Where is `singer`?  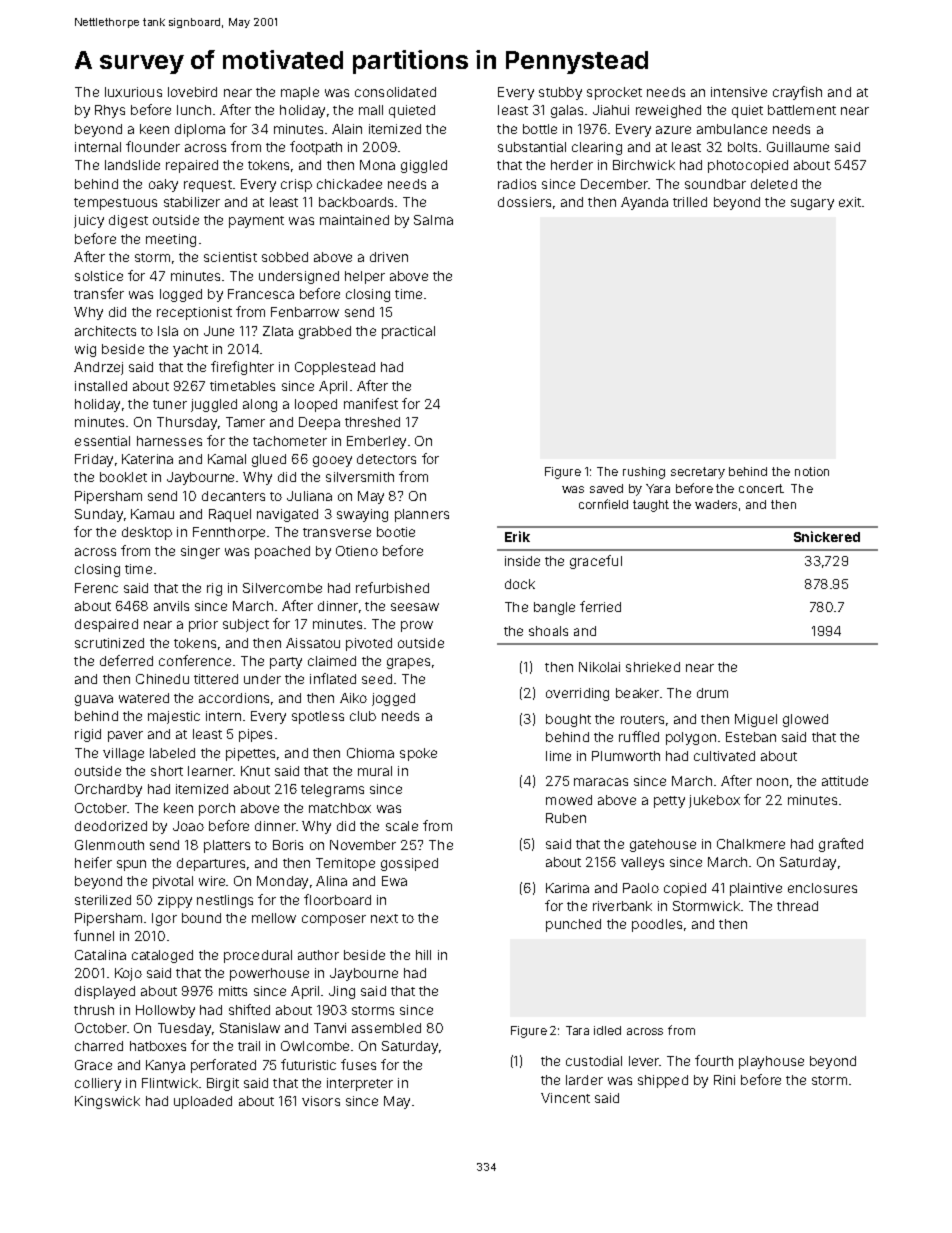 singer is located at coordinates (200, 552).
